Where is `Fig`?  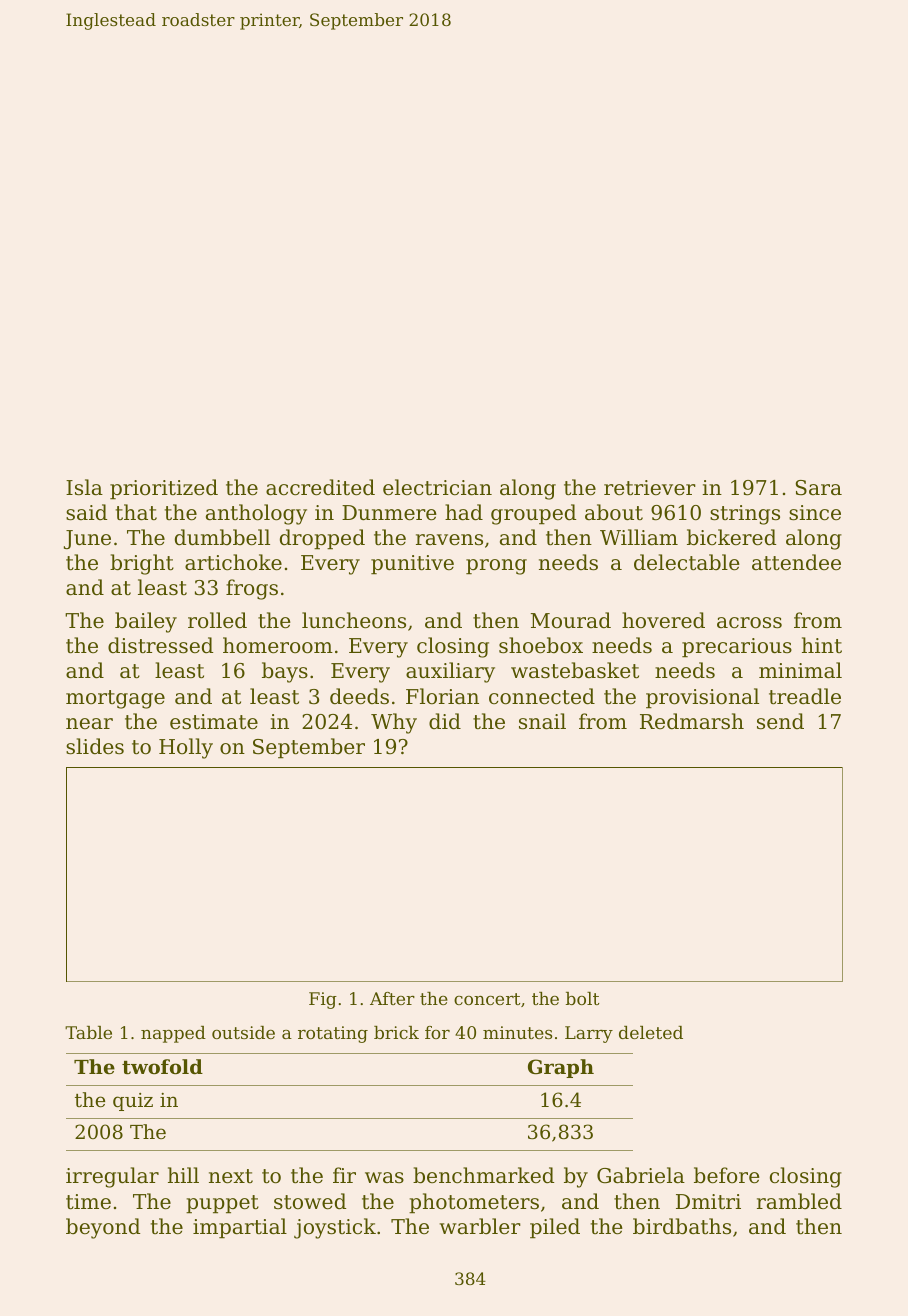 Fig is located at coordinates (323, 1000).
